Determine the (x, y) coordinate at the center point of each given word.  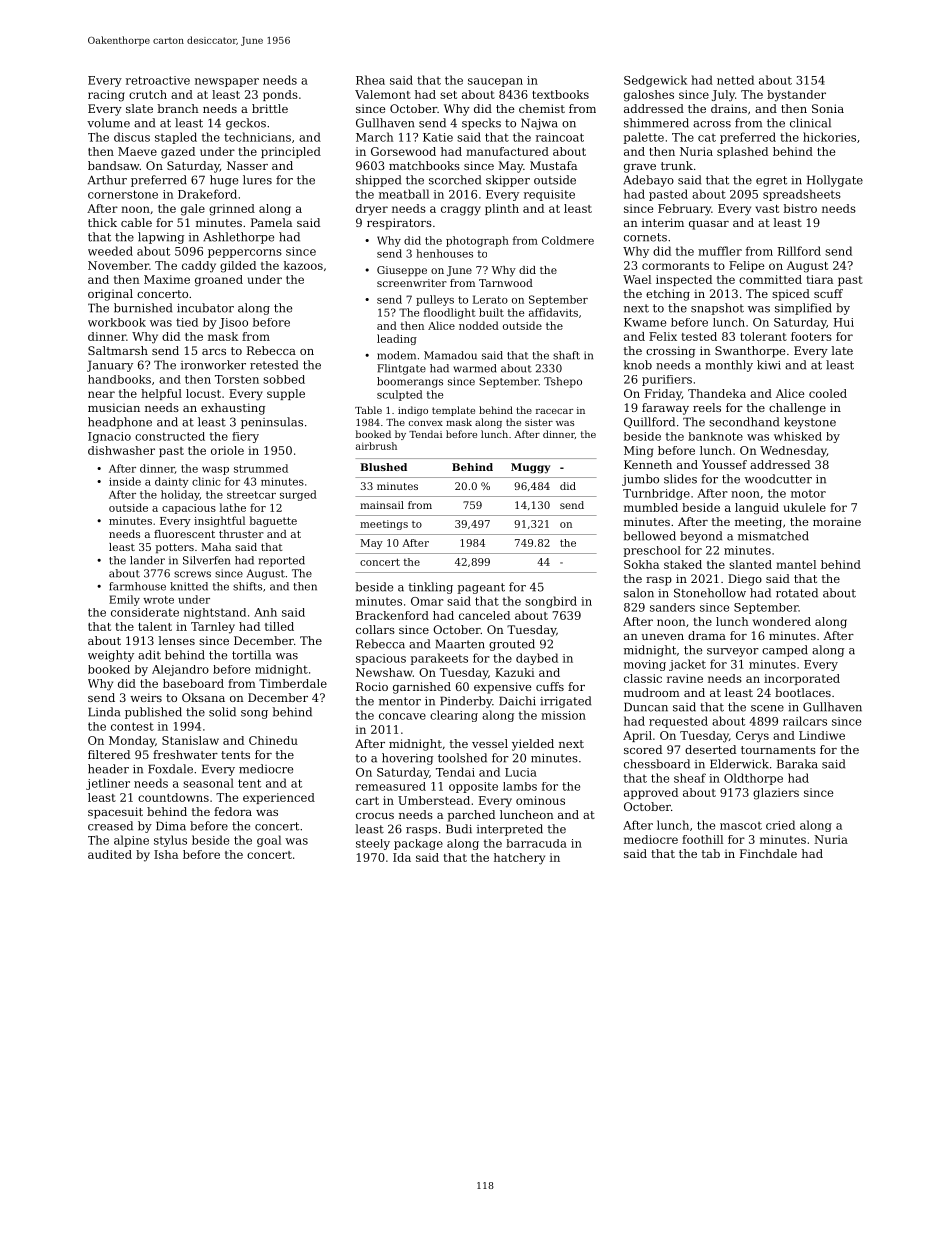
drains (729, 108)
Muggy (530, 468)
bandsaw (114, 165)
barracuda (536, 843)
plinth (502, 209)
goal (269, 841)
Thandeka (717, 393)
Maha (216, 547)
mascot (741, 826)
